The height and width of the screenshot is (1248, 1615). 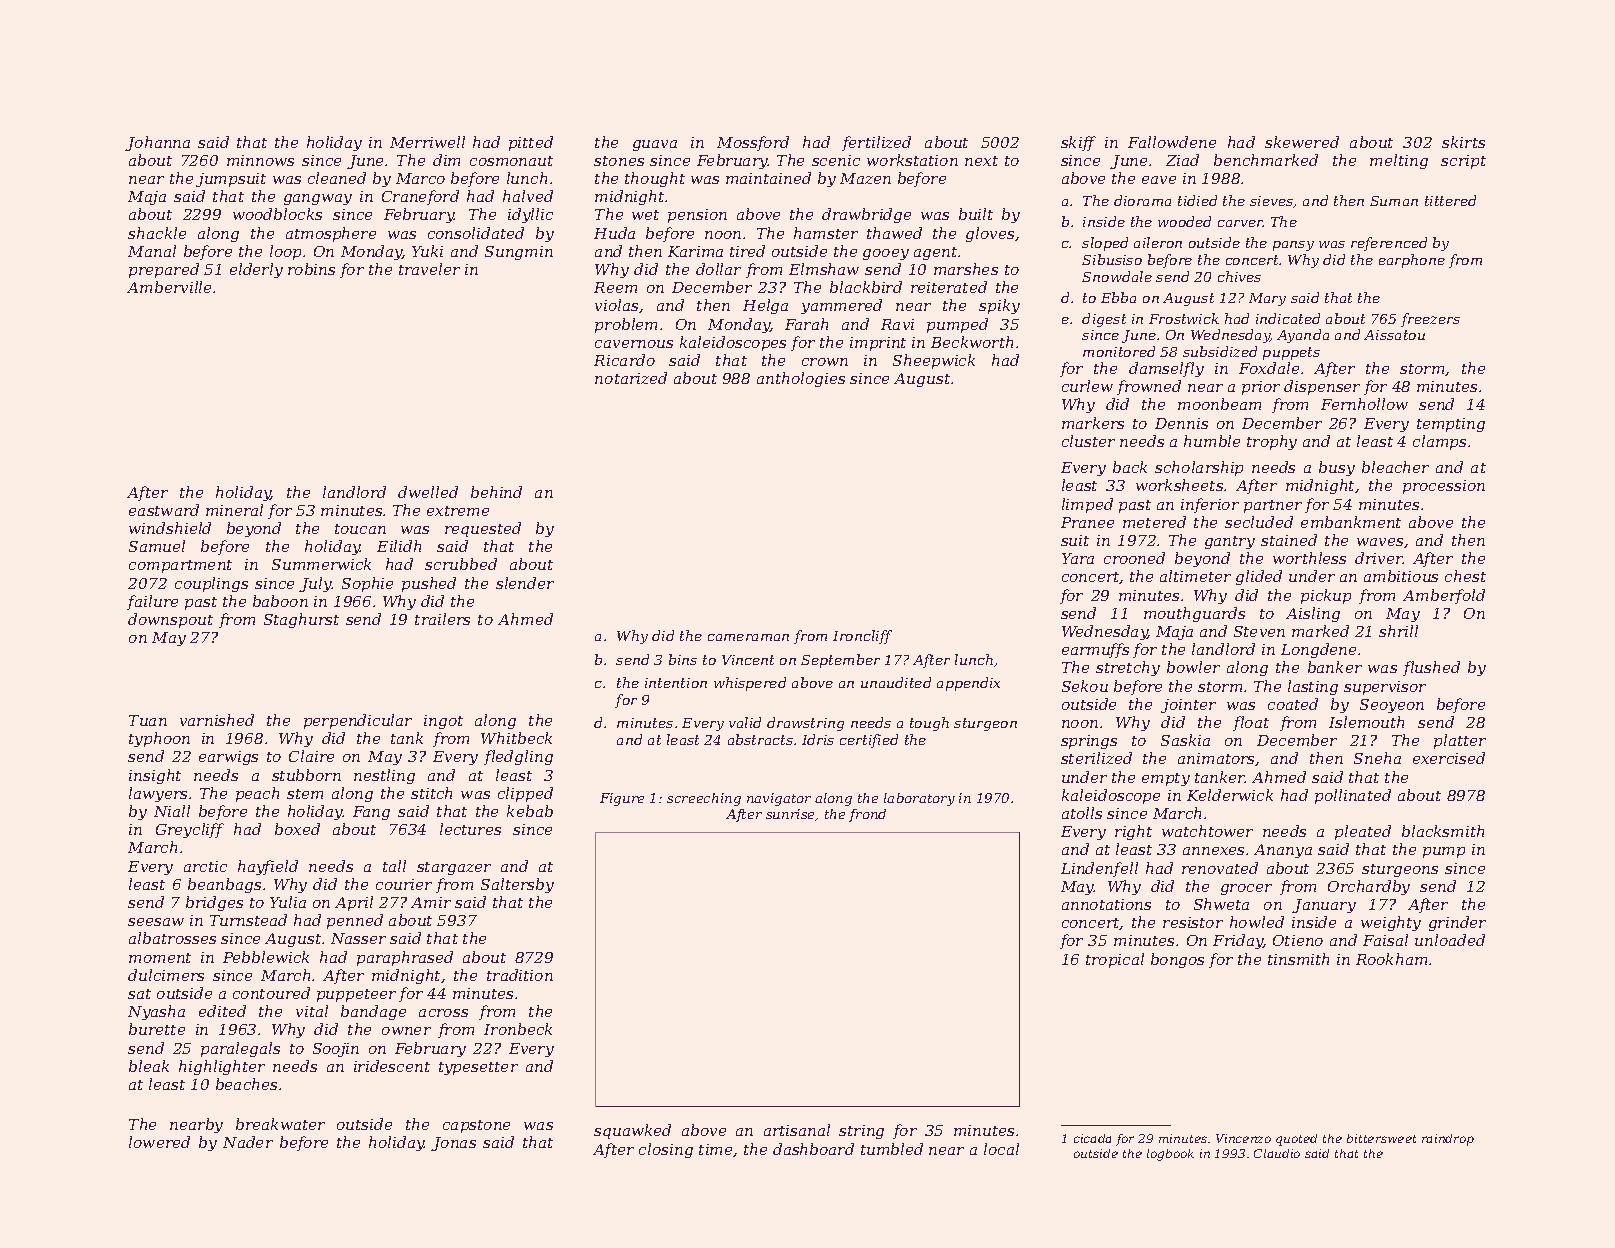 What do you see at coordinates (1465, 576) in the screenshot?
I see `chest` at bounding box center [1465, 576].
